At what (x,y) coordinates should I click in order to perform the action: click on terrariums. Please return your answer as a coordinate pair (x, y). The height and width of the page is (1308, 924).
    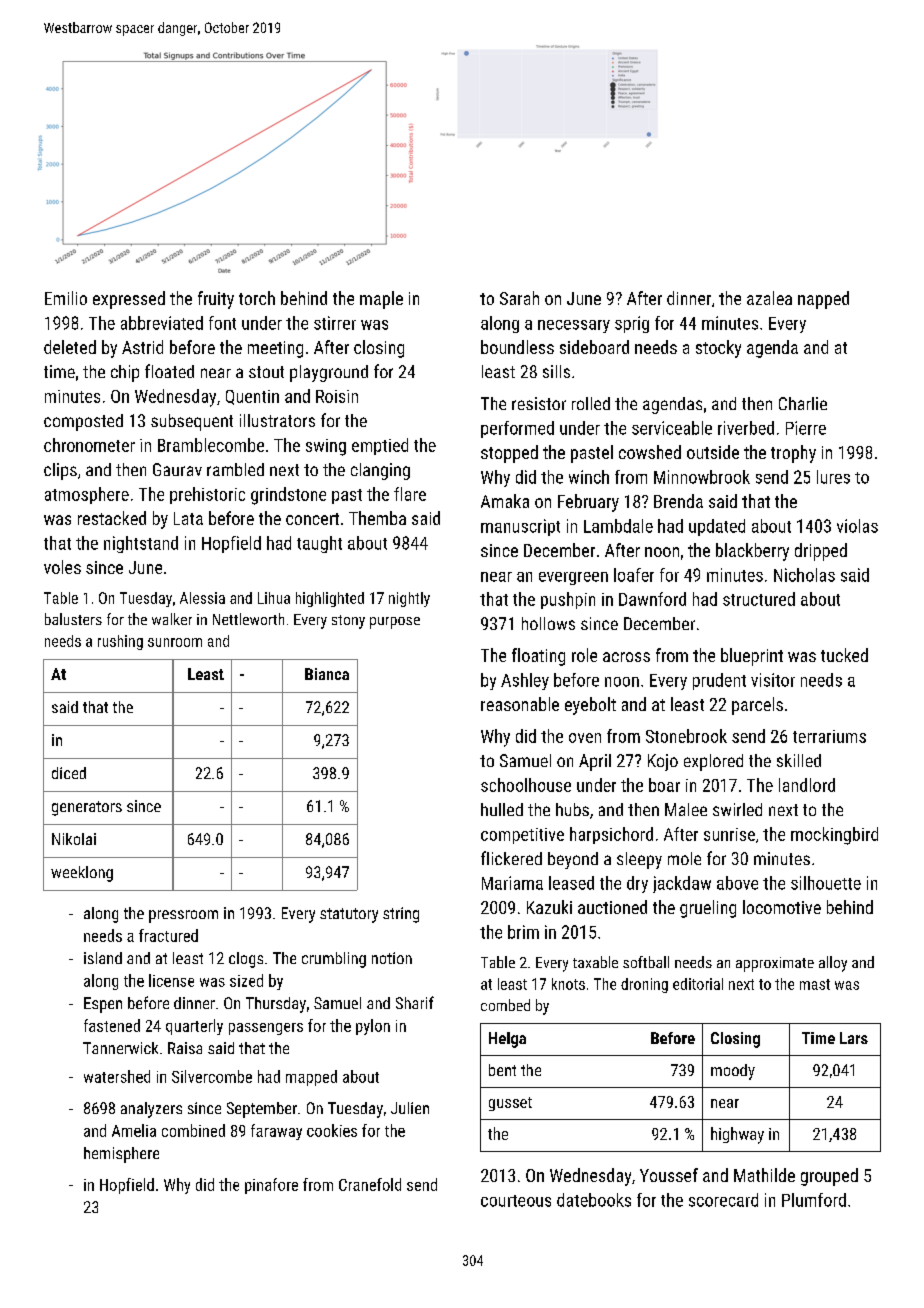
    Looking at the image, I should click on (829, 736).
